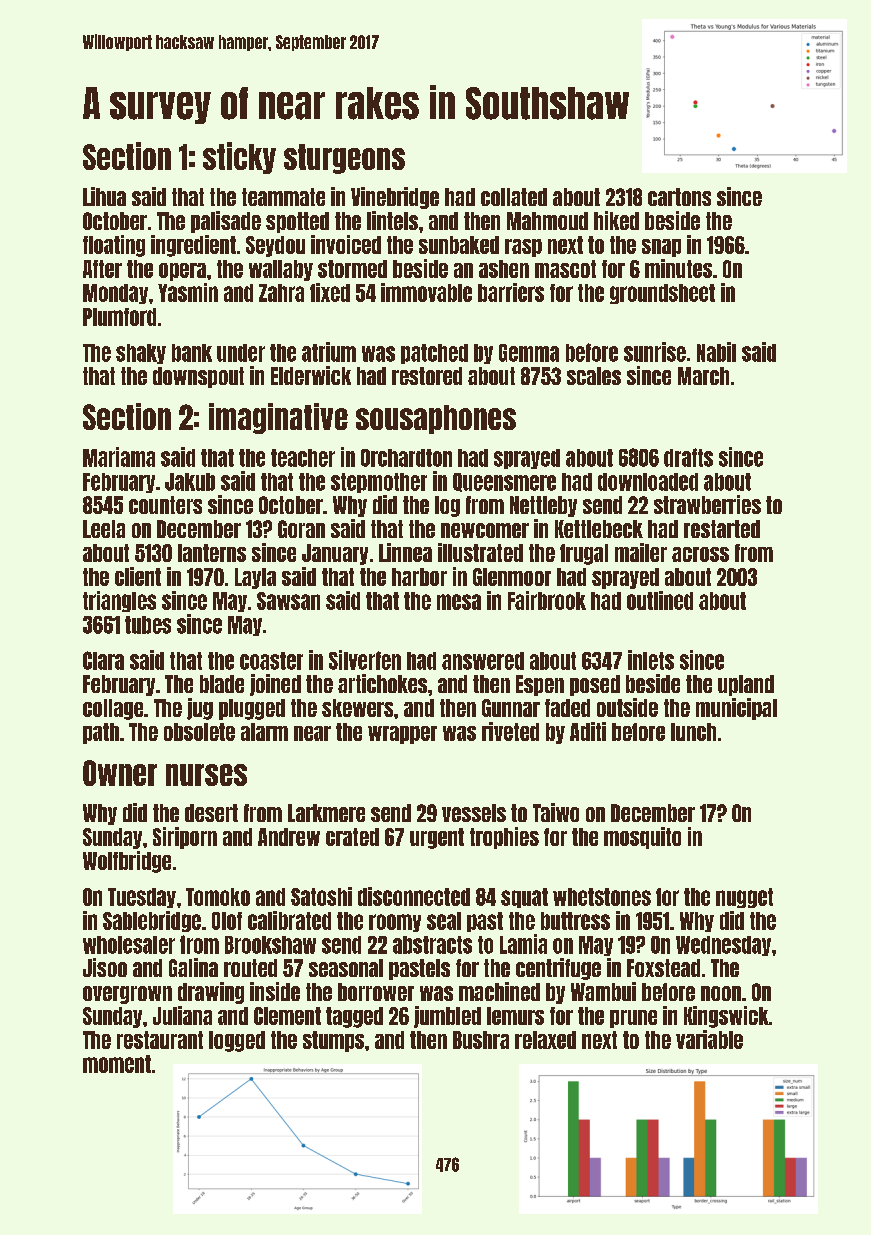  I want to click on harbor, so click(419, 577).
